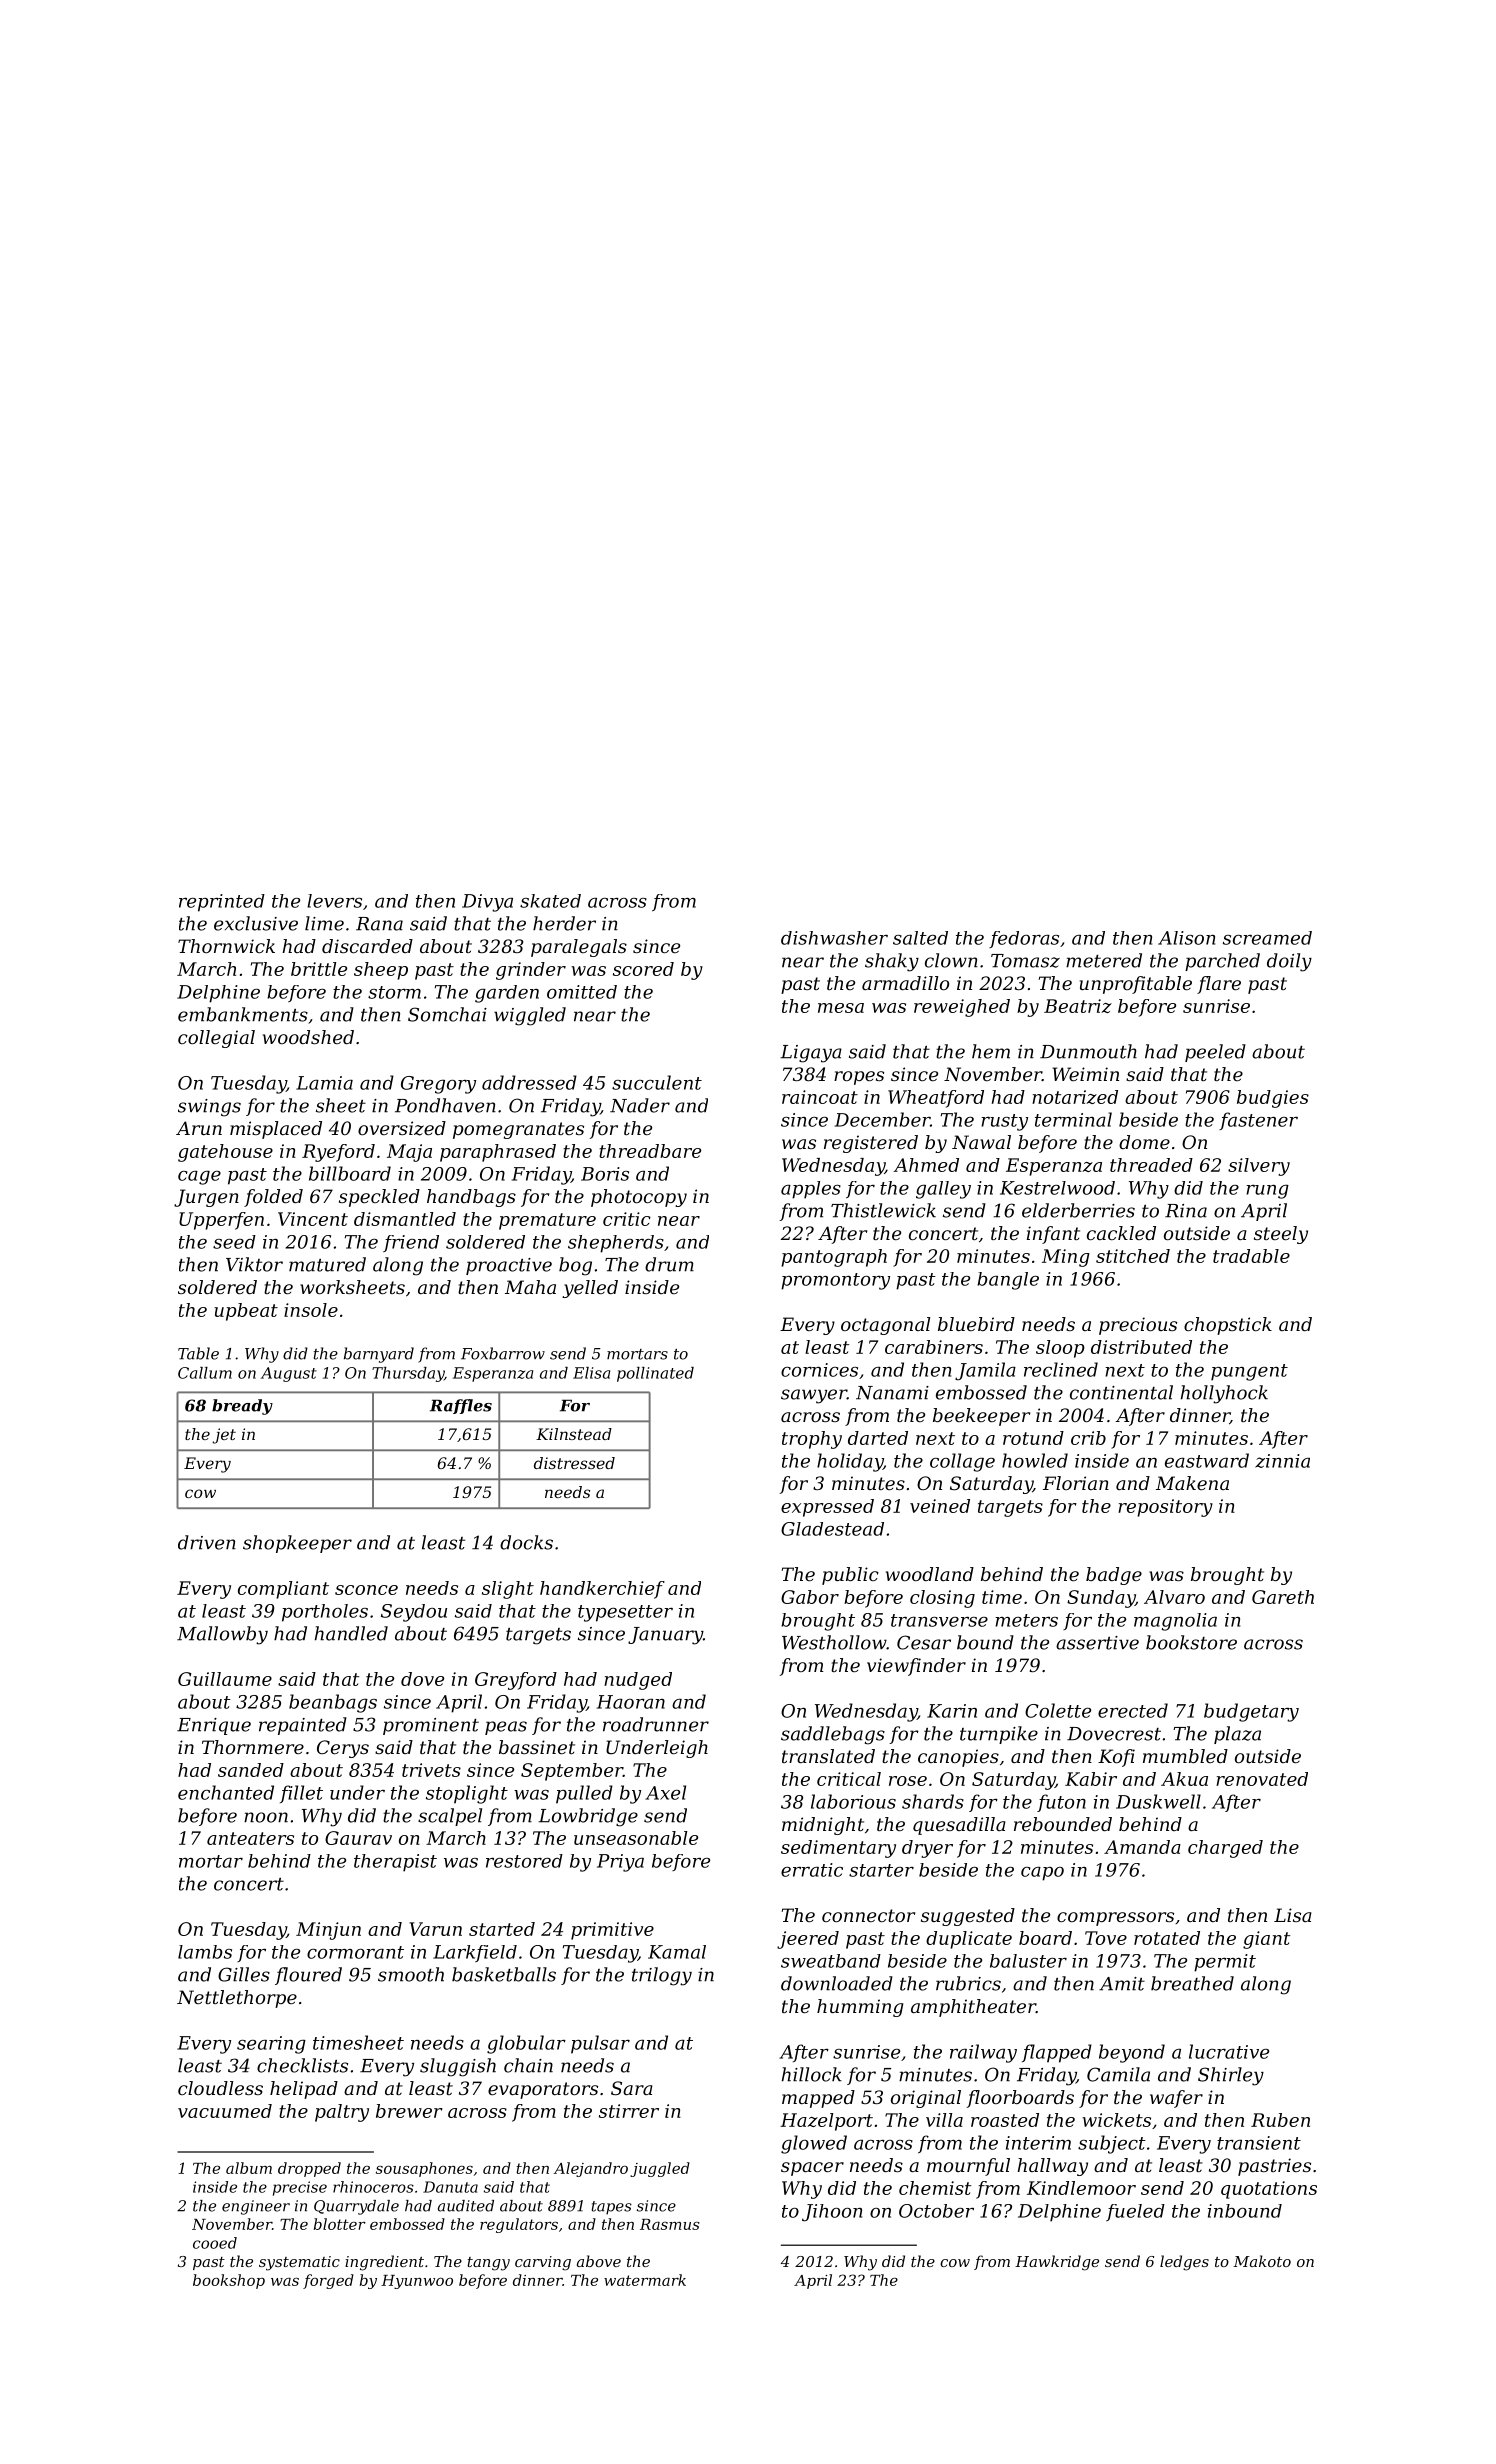 This screenshot has height=2464, width=1496. I want to click on Axel, so click(665, 1792).
